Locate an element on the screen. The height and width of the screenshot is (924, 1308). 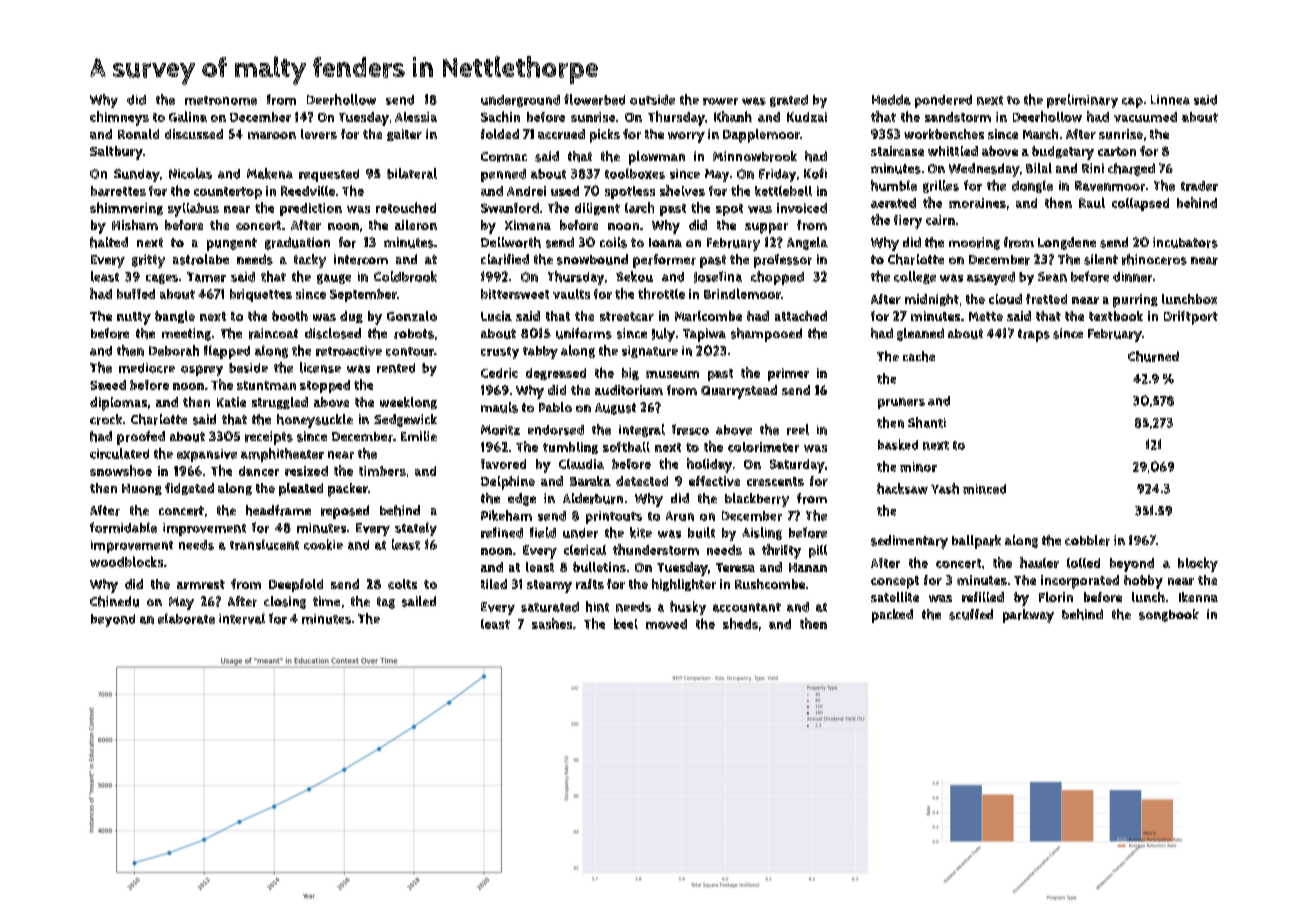
parkway is located at coordinates (1028, 616).
